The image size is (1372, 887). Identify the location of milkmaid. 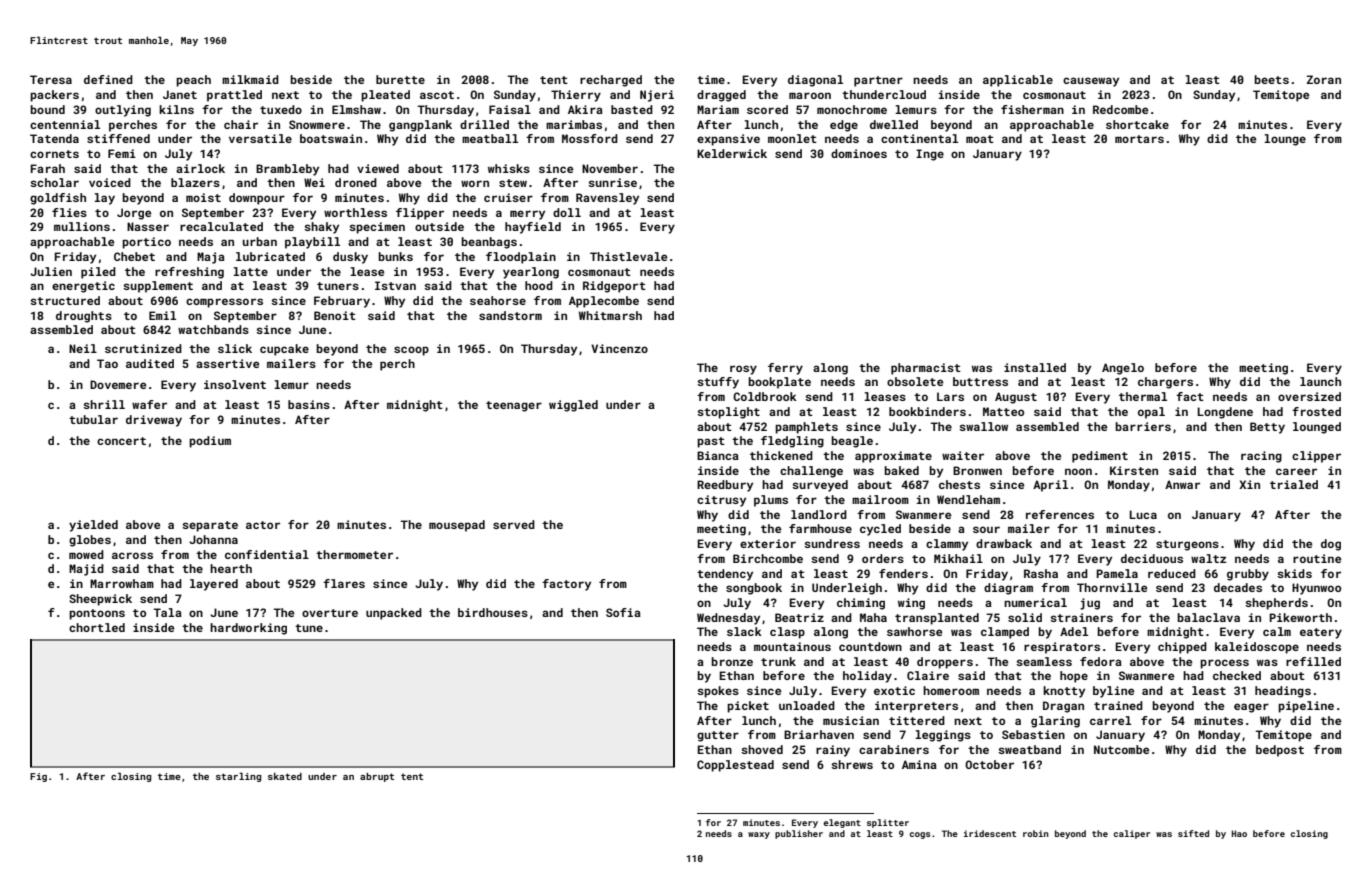
(250, 79).
